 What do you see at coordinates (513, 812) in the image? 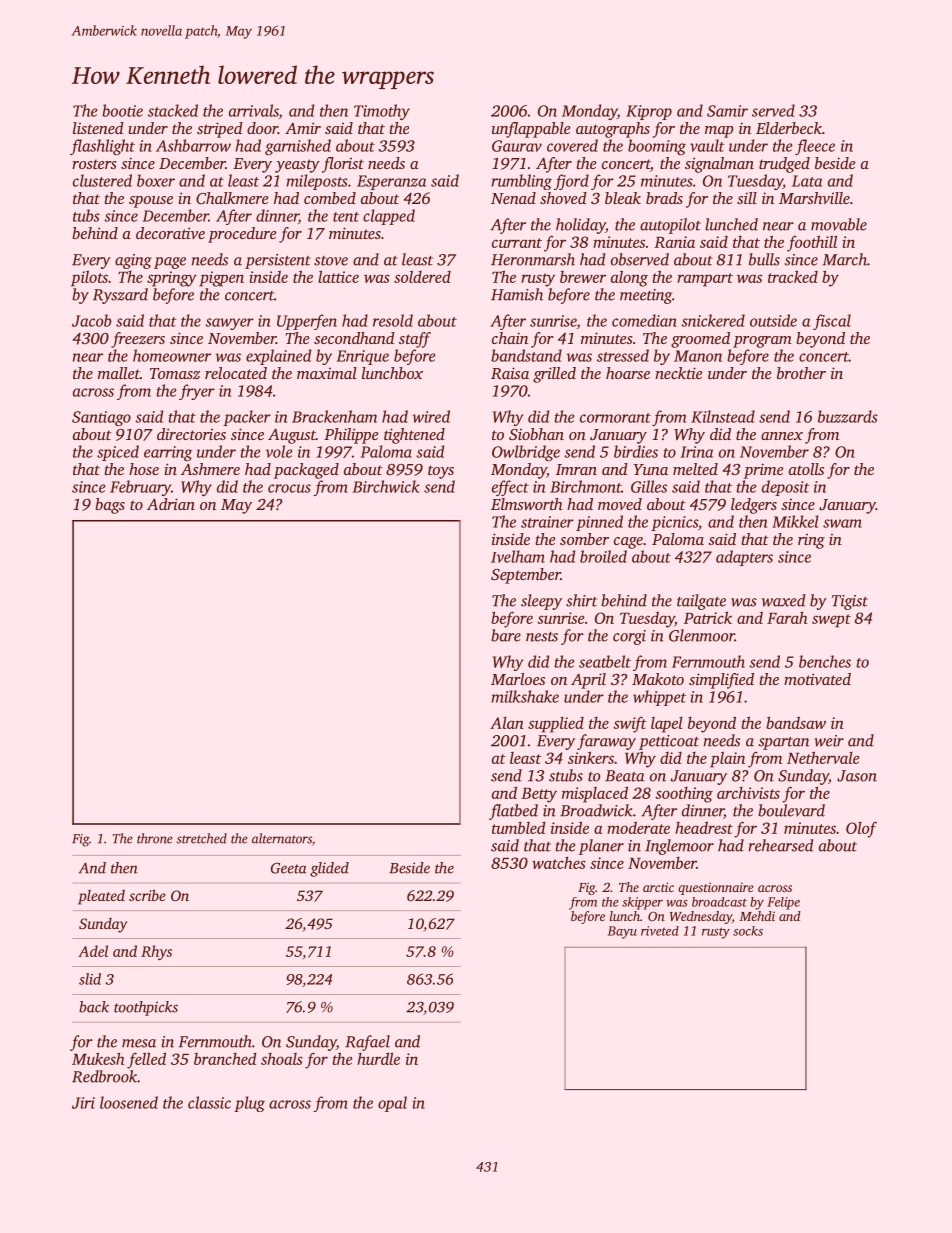
I see `flatbed` at bounding box center [513, 812].
